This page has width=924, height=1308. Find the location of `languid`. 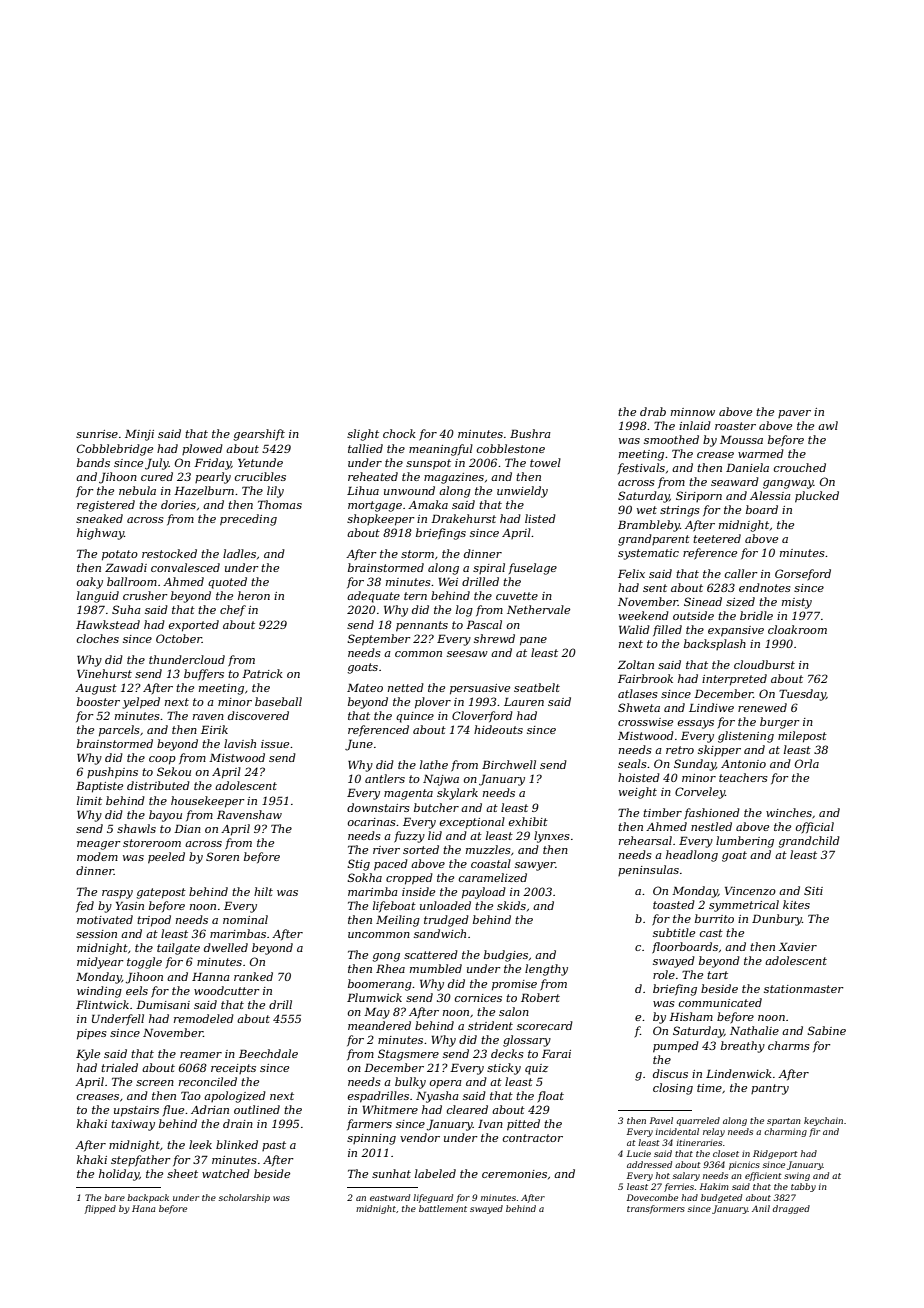

languid is located at coordinates (98, 597).
